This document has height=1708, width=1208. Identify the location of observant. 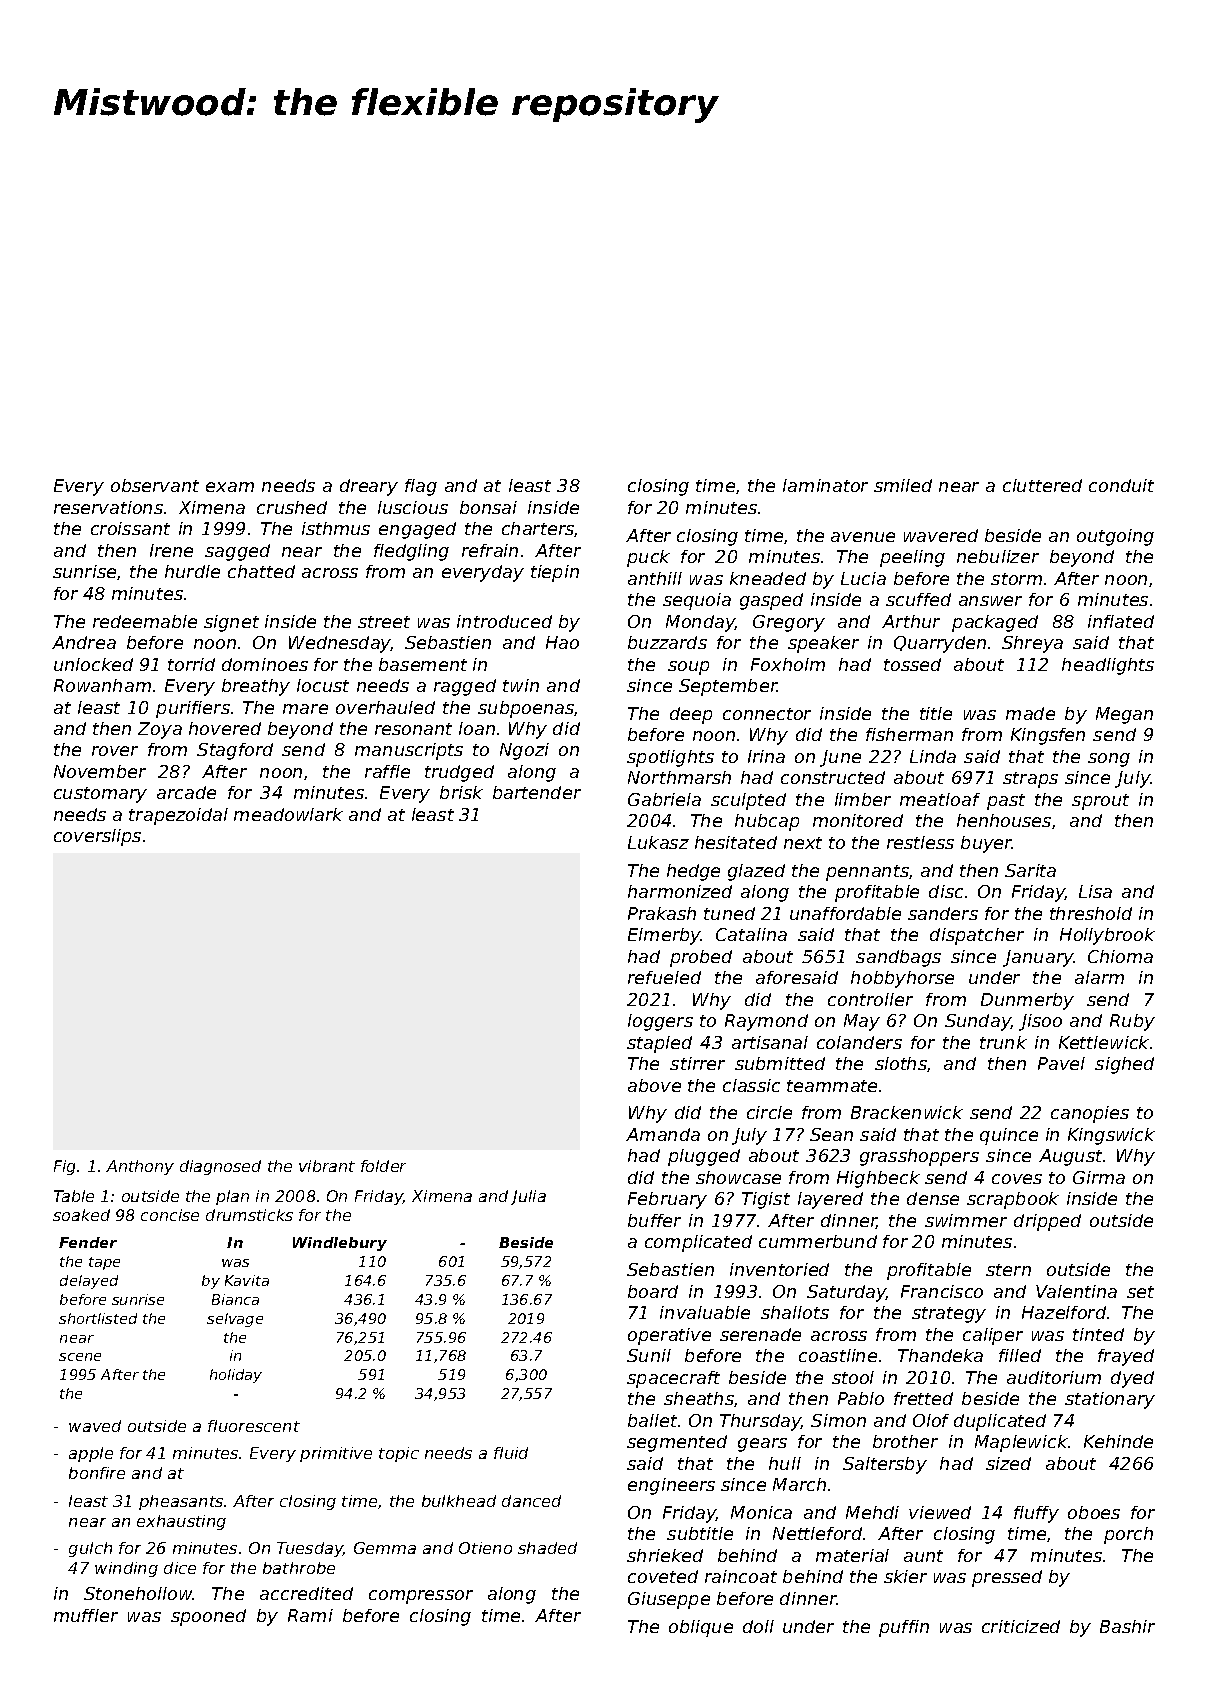
(155, 485).
